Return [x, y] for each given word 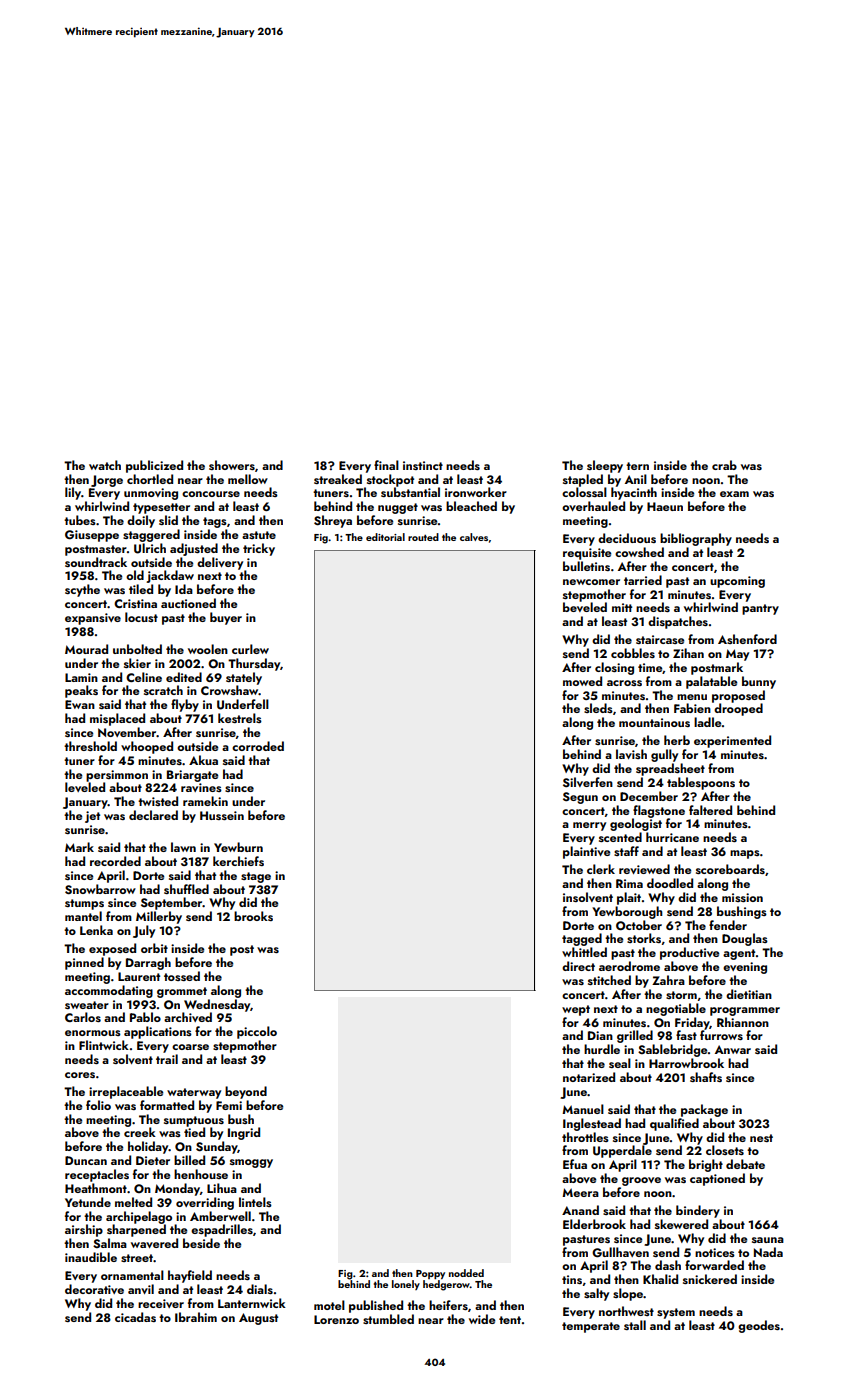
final [386, 465]
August [258, 1319]
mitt [622, 607]
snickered [710, 1279]
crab [724, 465]
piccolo [257, 1032]
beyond [246, 1092]
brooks [253, 916]
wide [482, 1319]
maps [745, 854]
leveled [85, 787]
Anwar [733, 1049]
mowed [582, 681]
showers [232, 465]
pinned [84, 963]
